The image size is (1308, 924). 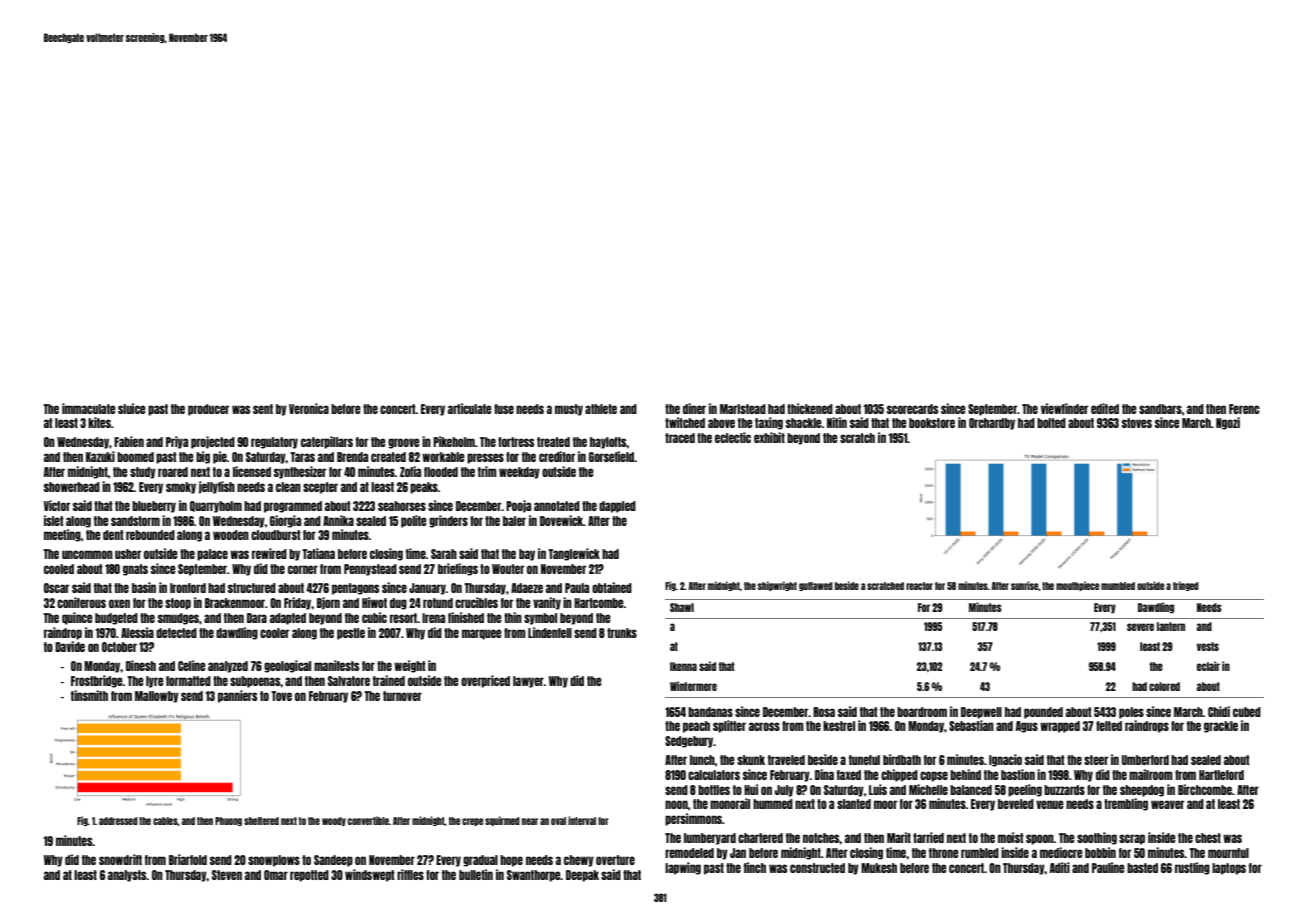 I want to click on edited, so click(x=1105, y=408).
